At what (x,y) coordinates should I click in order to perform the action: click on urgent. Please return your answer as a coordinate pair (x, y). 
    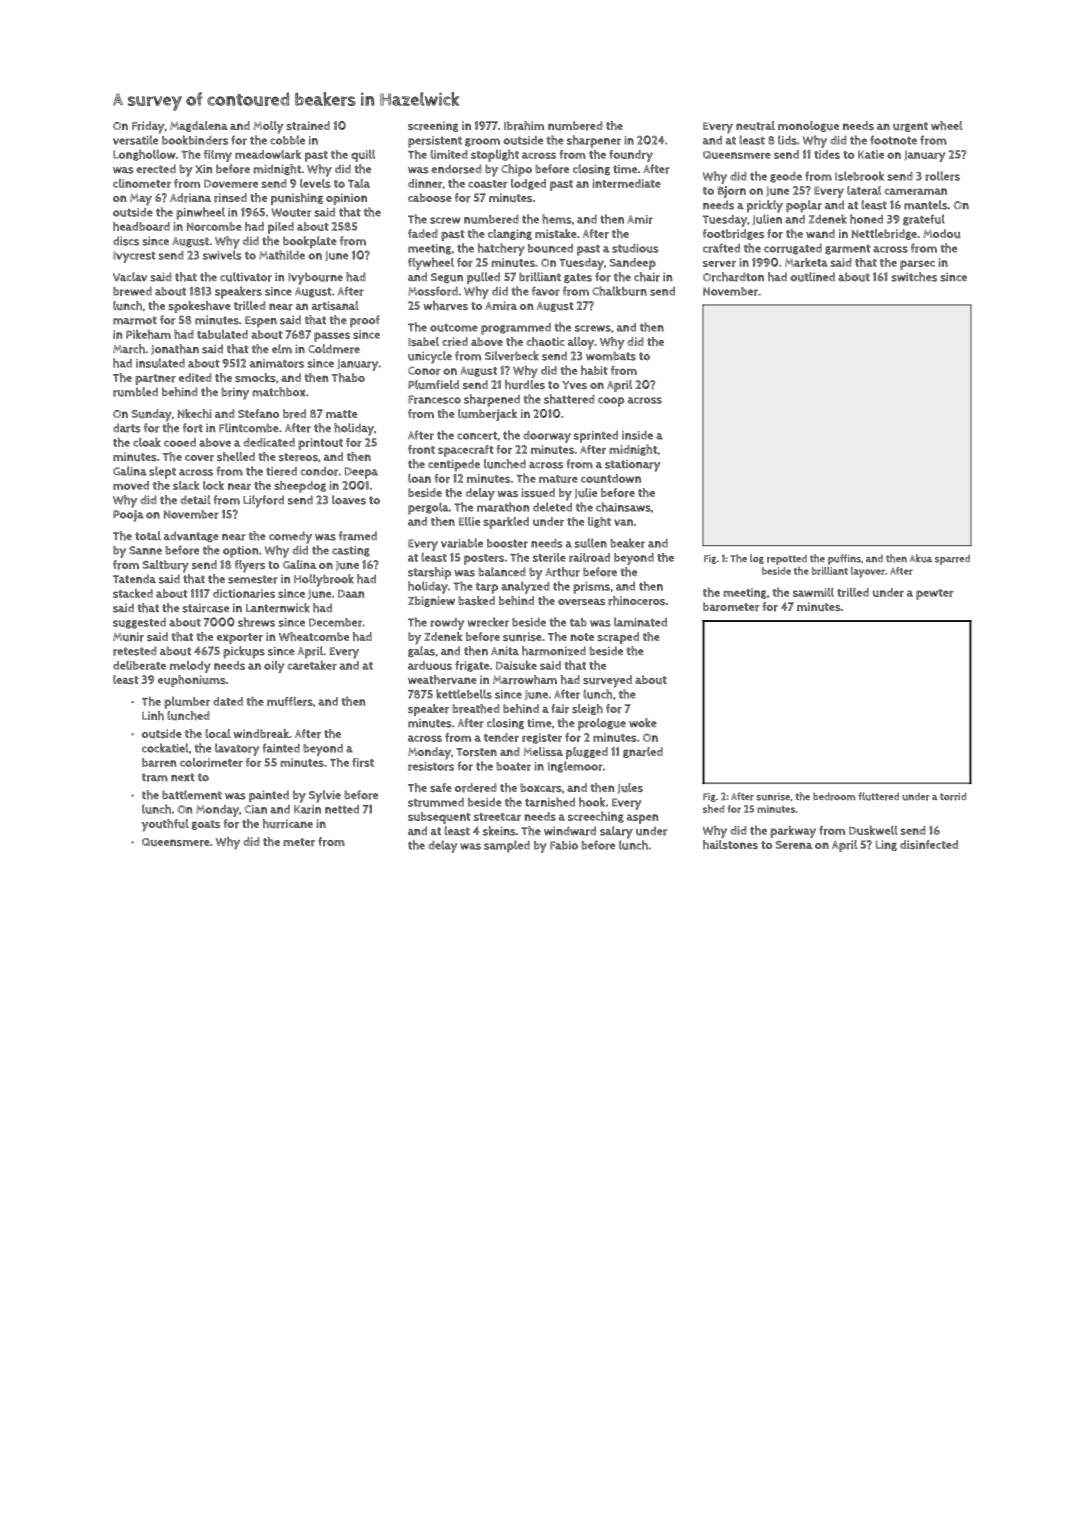
    Looking at the image, I should click on (910, 127).
